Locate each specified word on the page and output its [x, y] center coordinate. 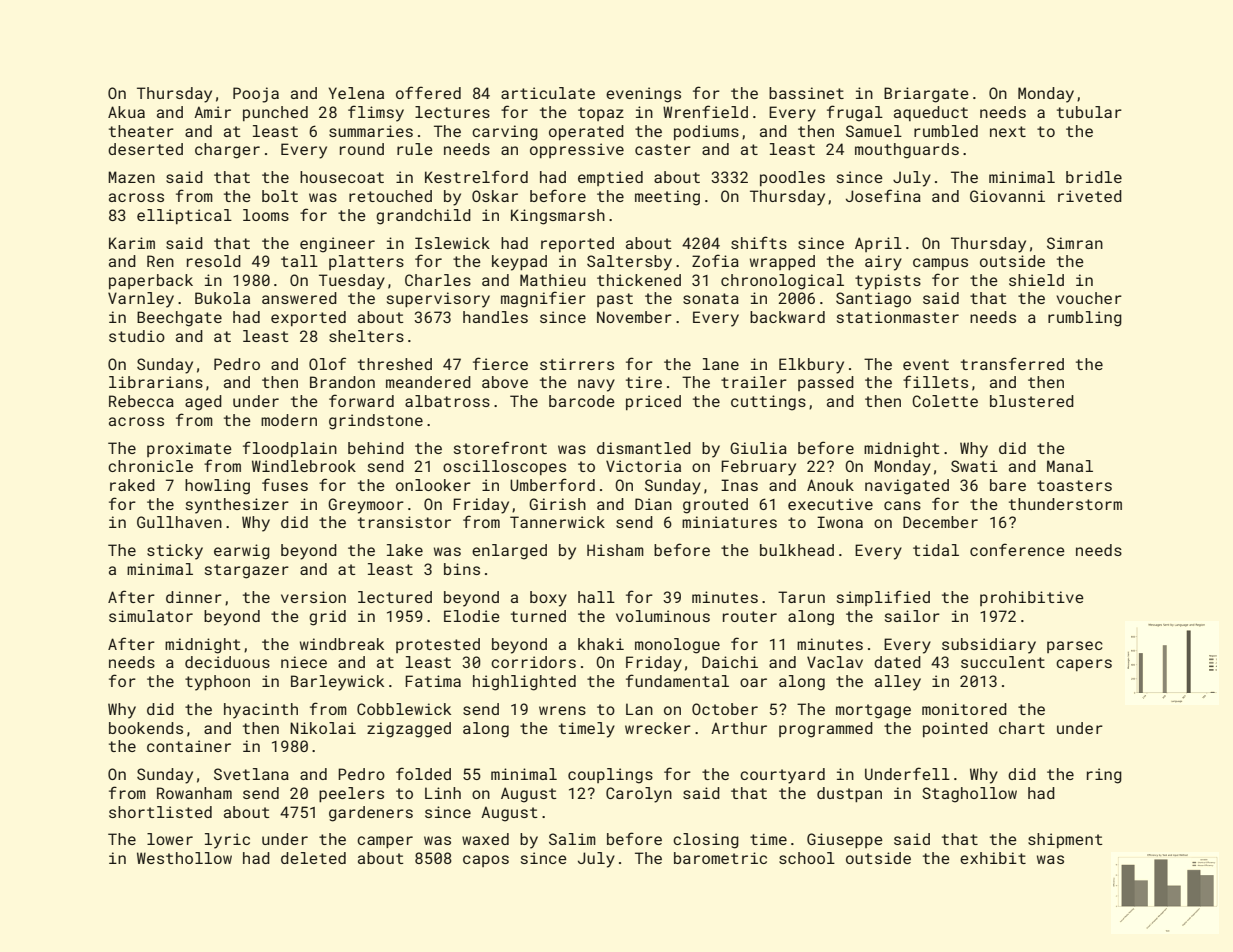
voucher [1089, 298]
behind [376, 448]
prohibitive [1032, 598]
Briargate [926, 95]
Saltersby [629, 263]
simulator [151, 616]
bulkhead [797, 550]
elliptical [184, 216]
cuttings [768, 403]
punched [275, 113]
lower [170, 839]
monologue [677, 646]
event [926, 364]
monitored [964, 709]
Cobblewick [404, 709]
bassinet [806, 93]
